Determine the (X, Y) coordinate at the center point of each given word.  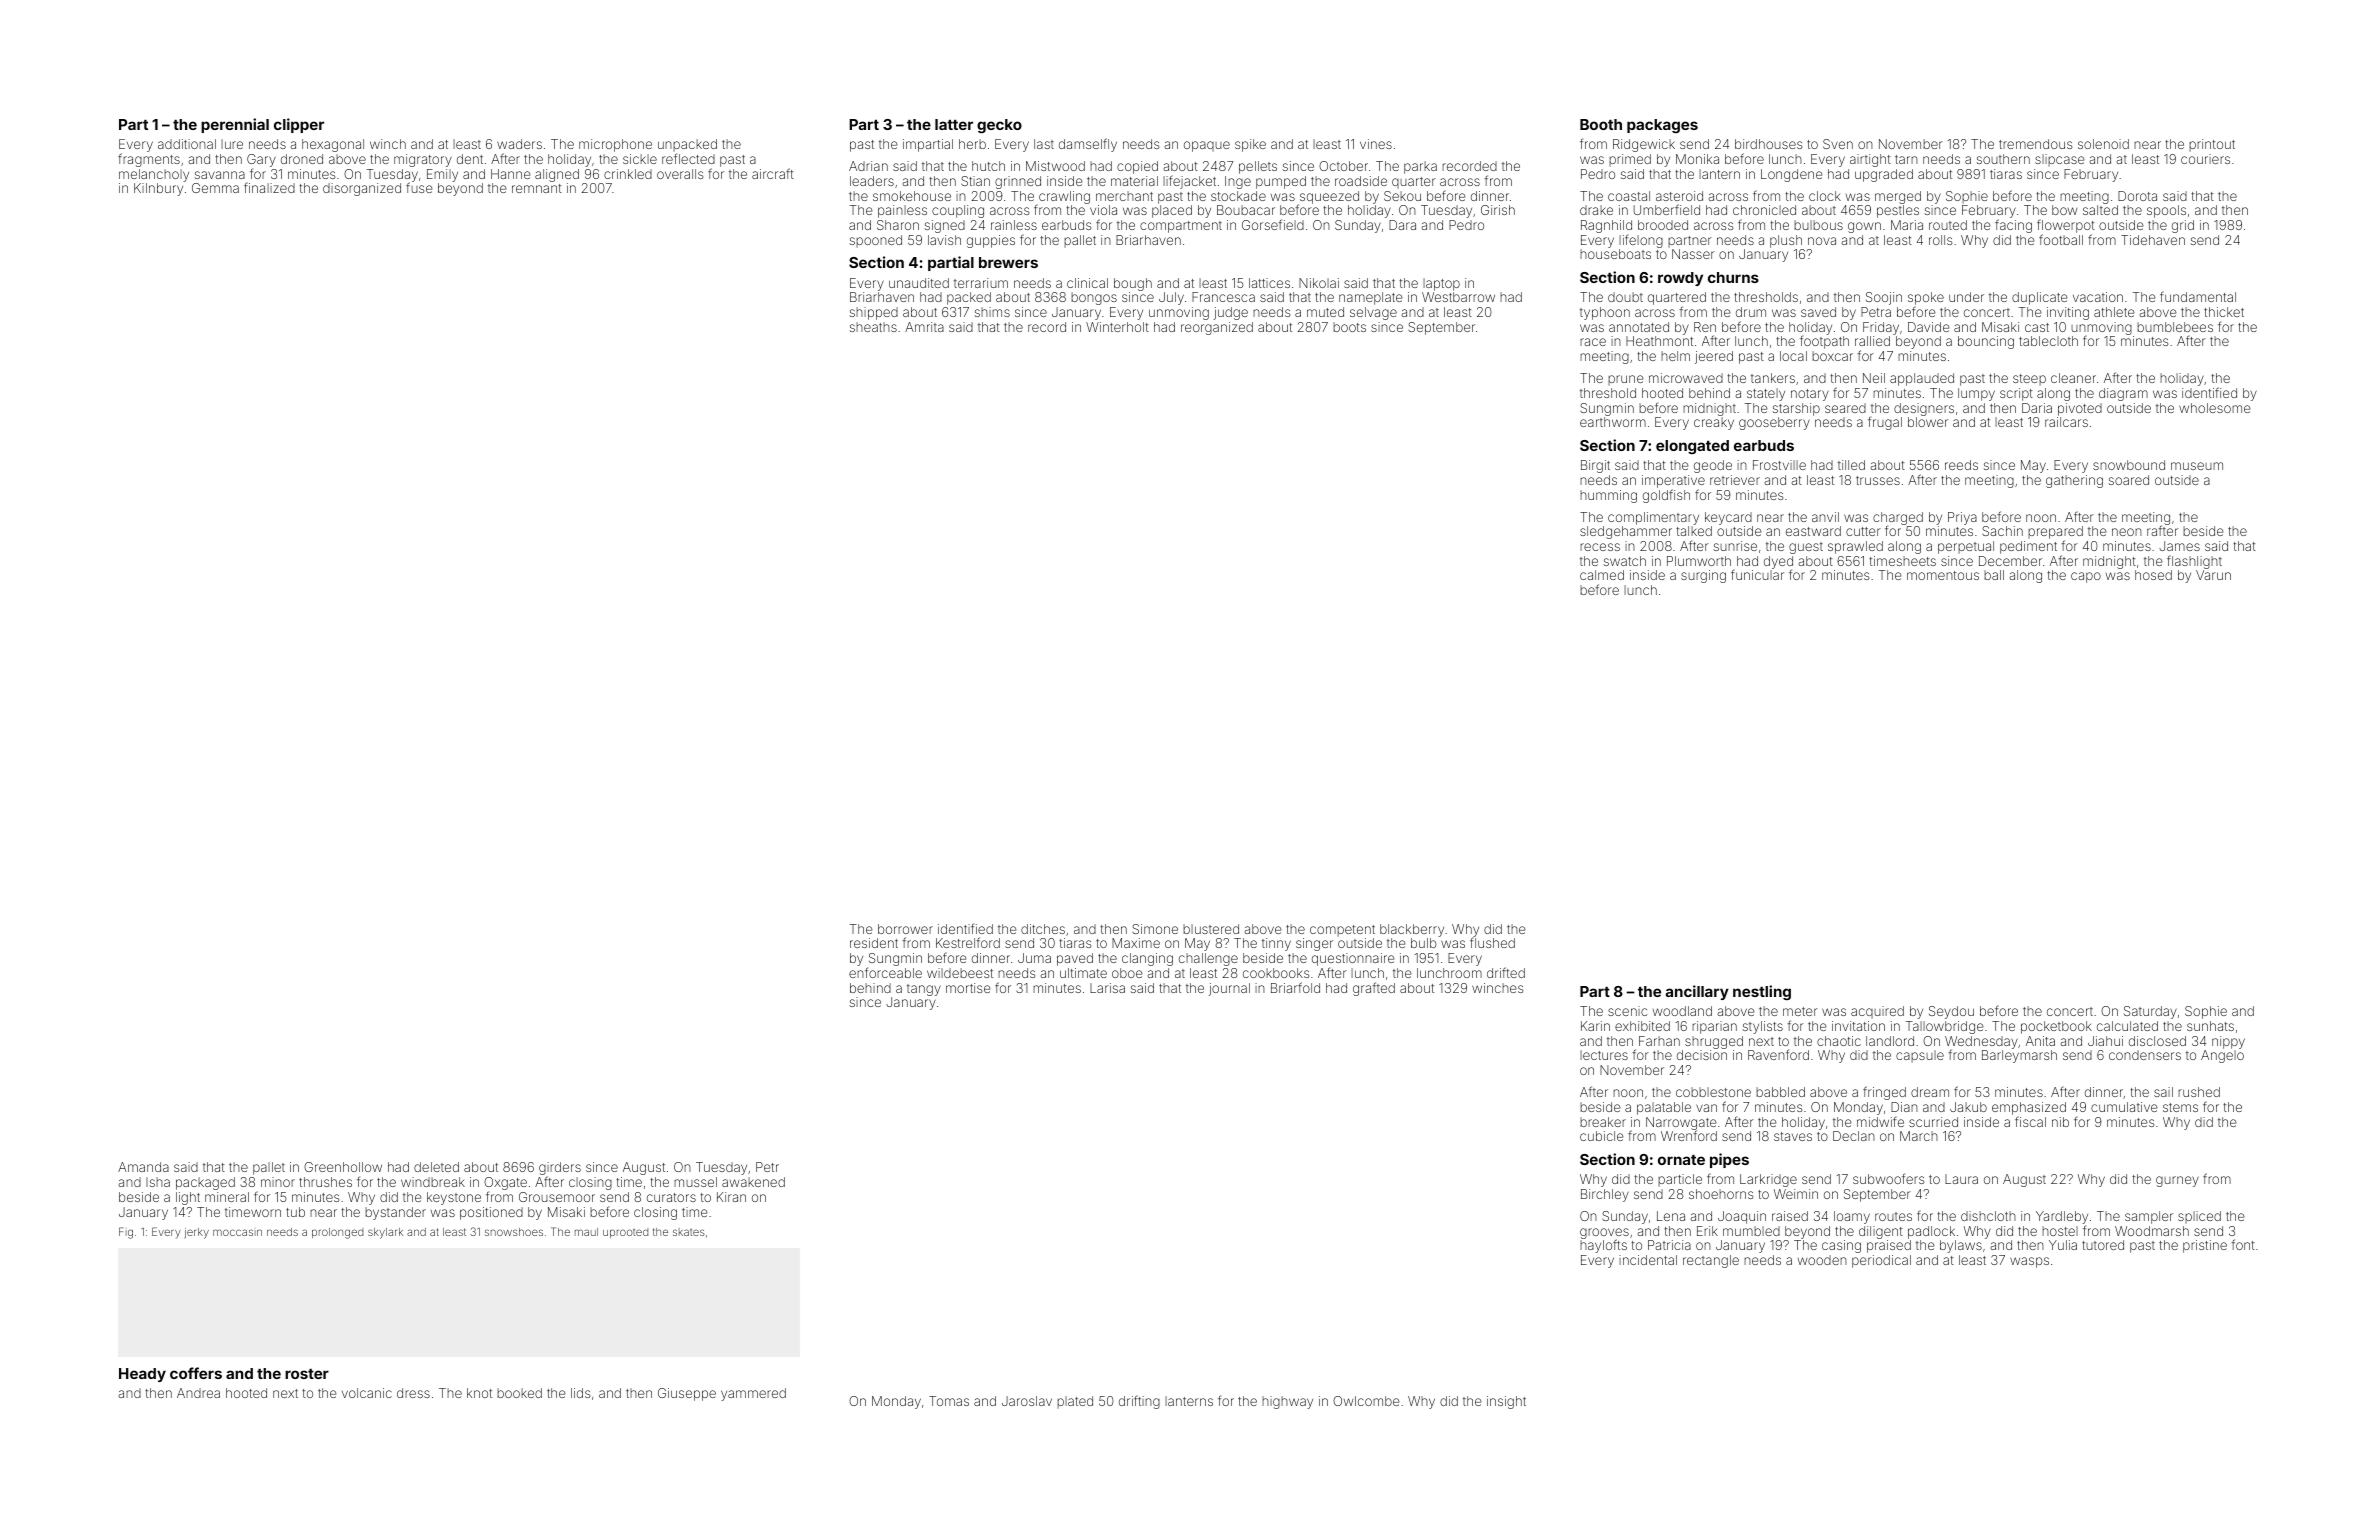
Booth (1601, 124)
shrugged (1714, 1042)
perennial (235, 125)
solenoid (2103, 144)
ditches (1043, 929)
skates (689, 1232)
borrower (905, 929)
